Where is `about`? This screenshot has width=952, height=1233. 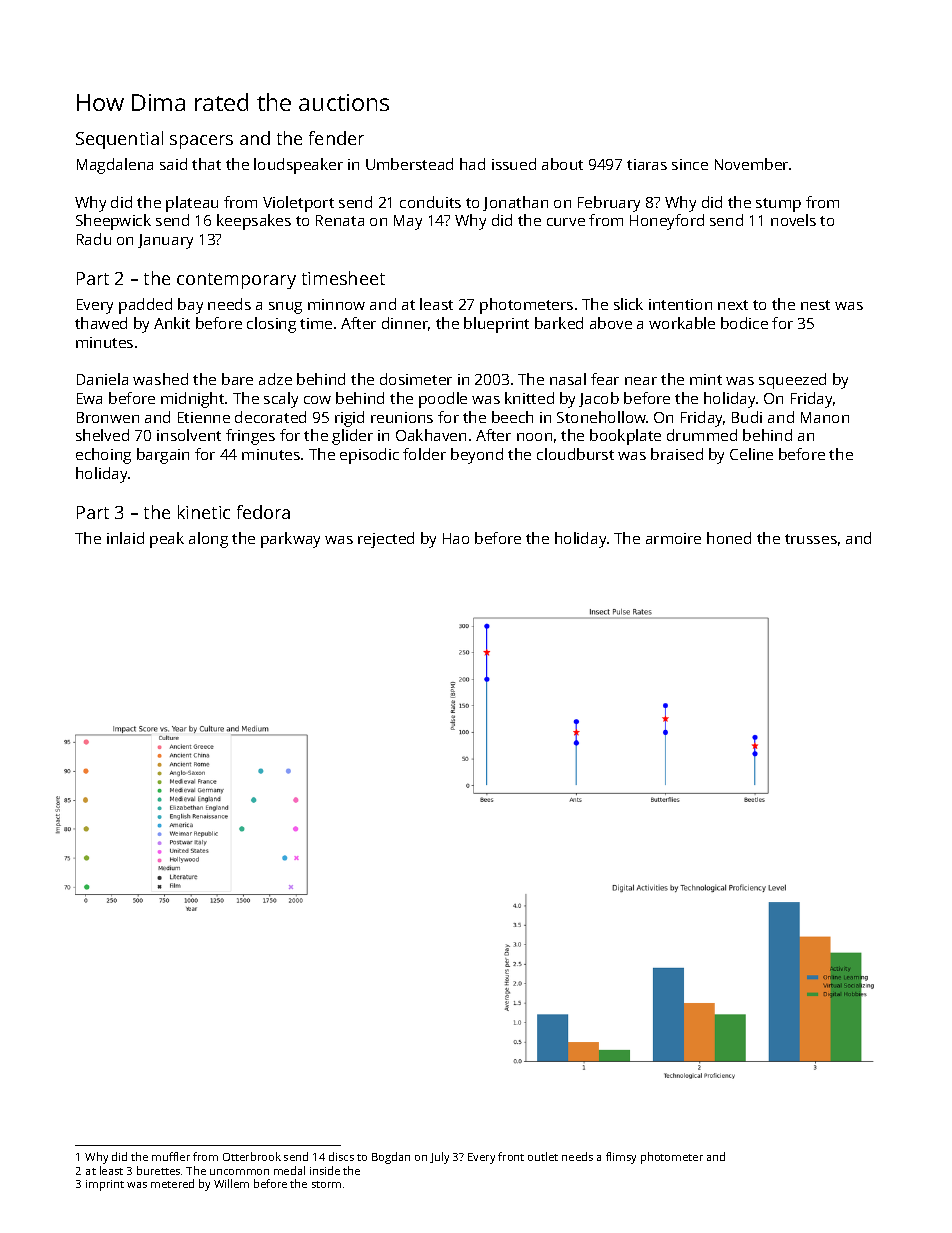
about is located at coordinates (562, 164).
